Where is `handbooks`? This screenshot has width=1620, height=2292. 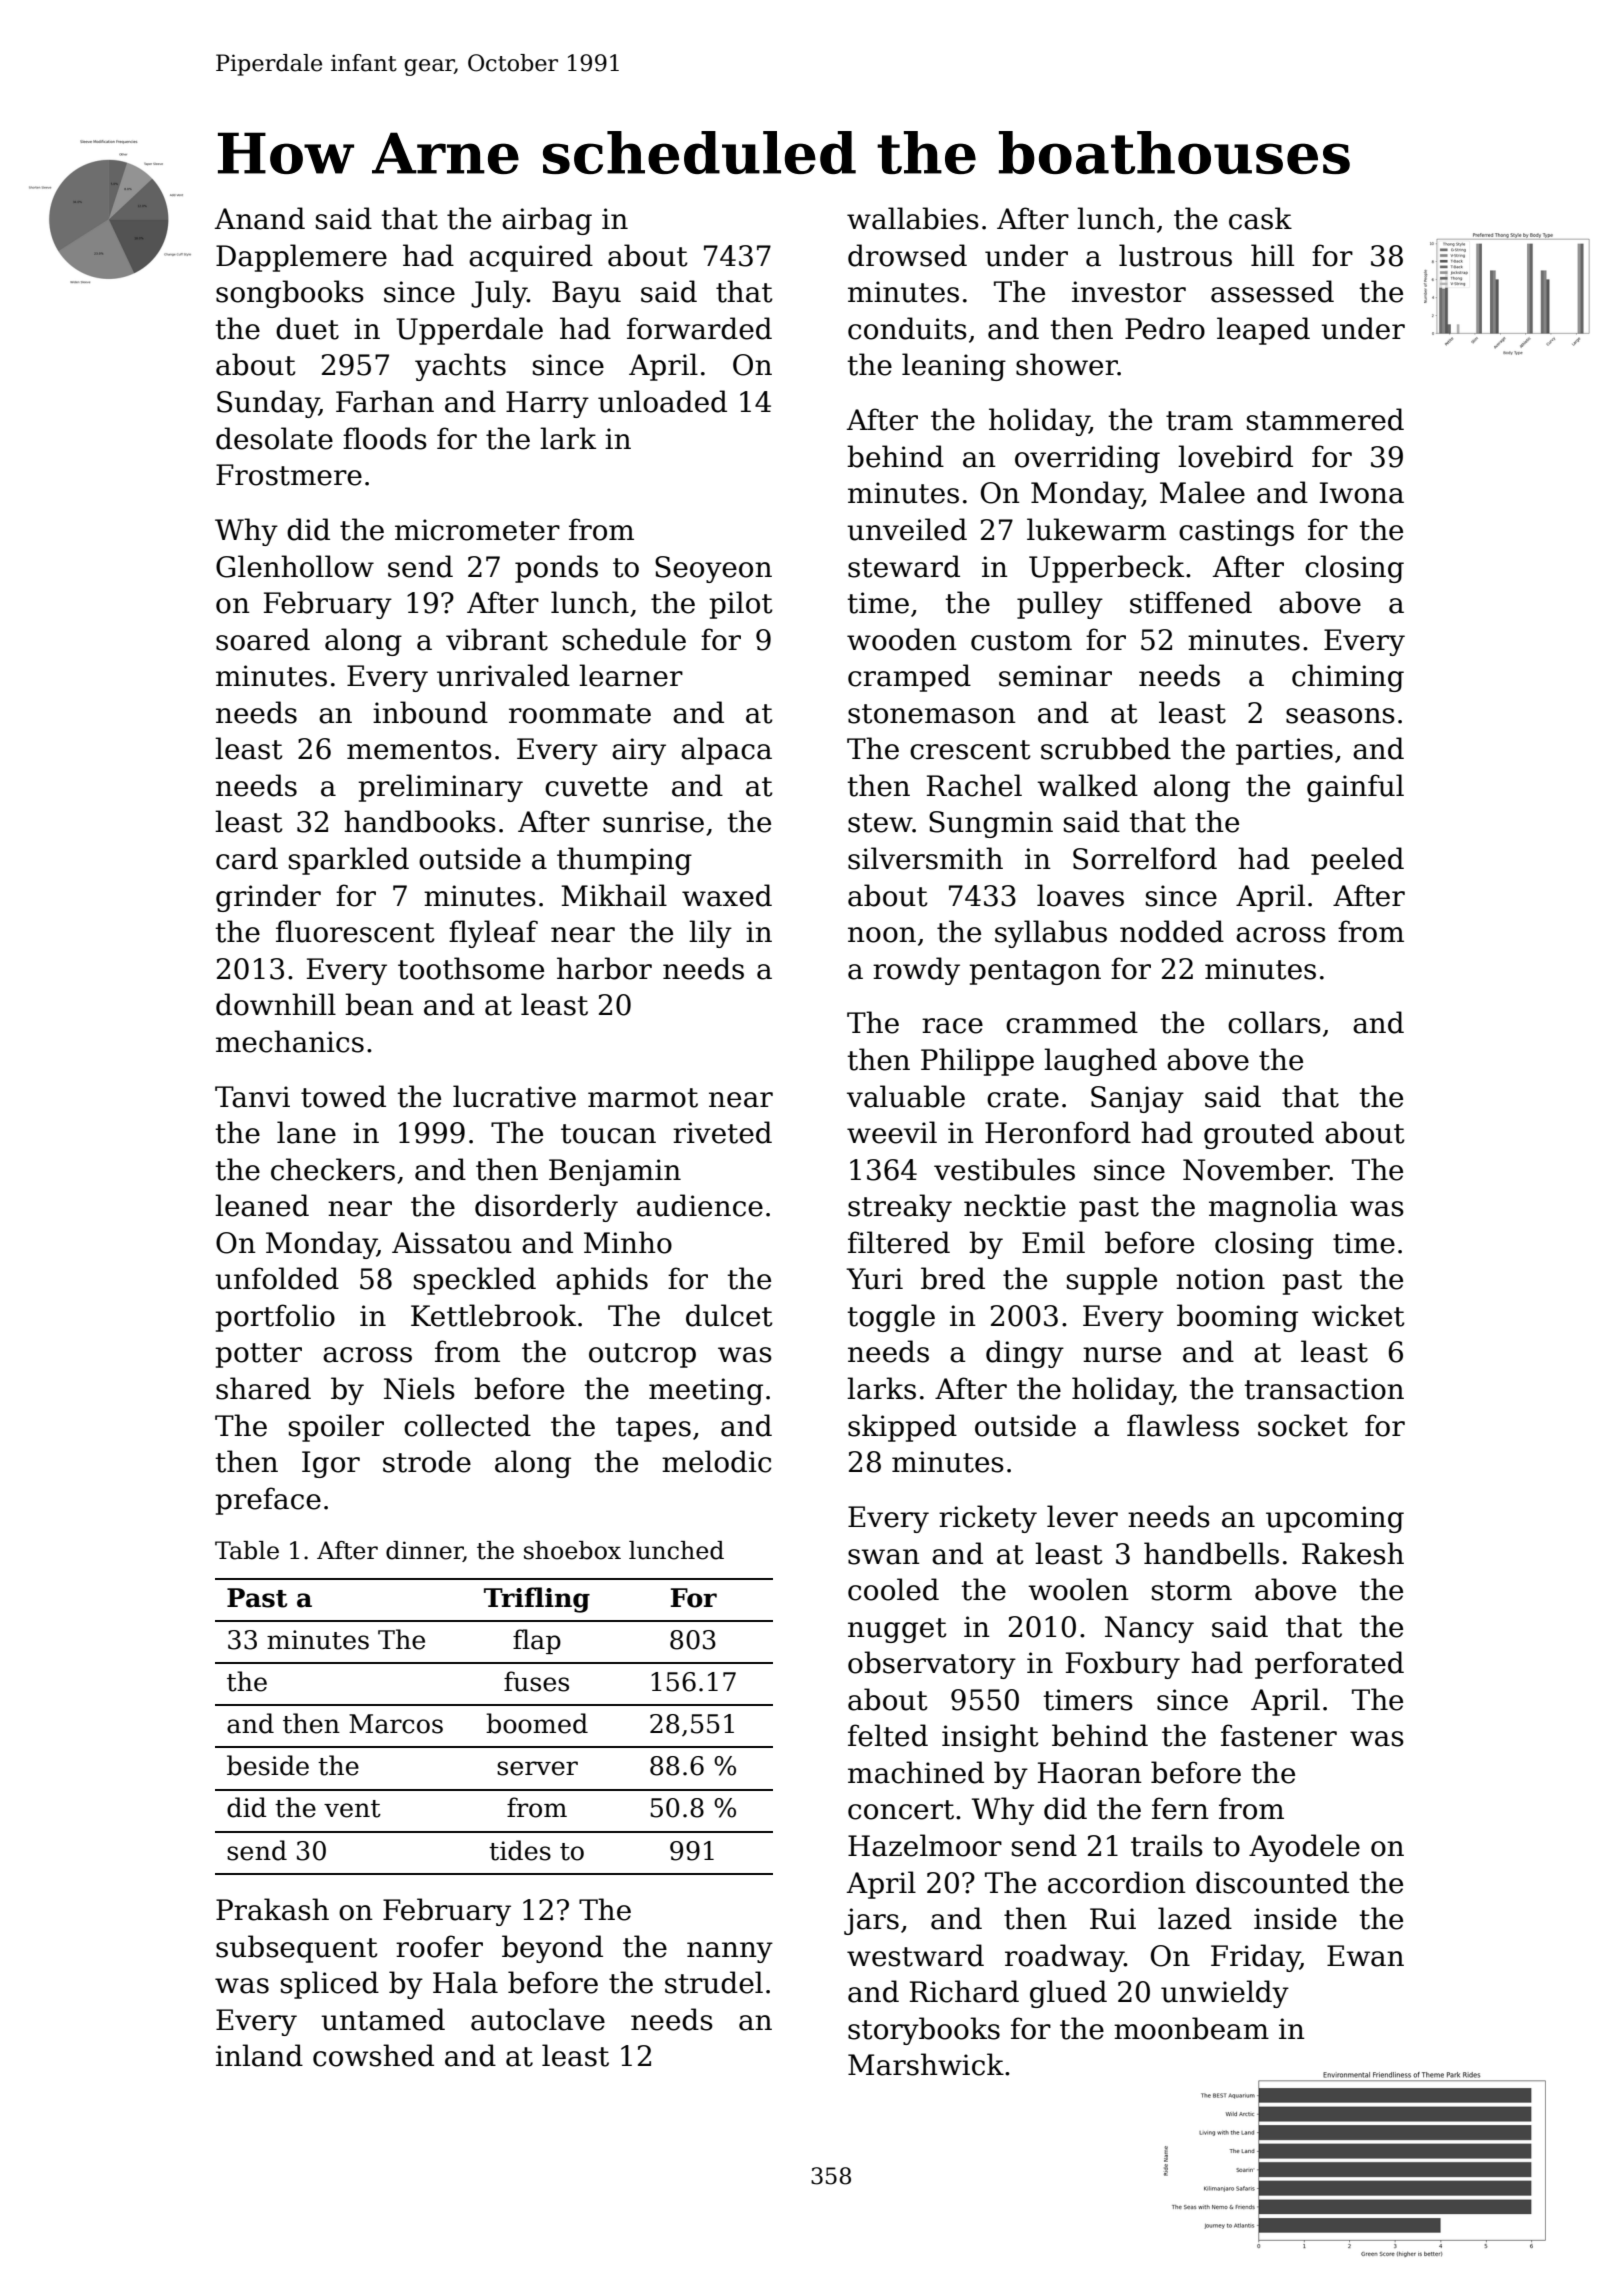 handbooks is located at coordinates (420, 821).
